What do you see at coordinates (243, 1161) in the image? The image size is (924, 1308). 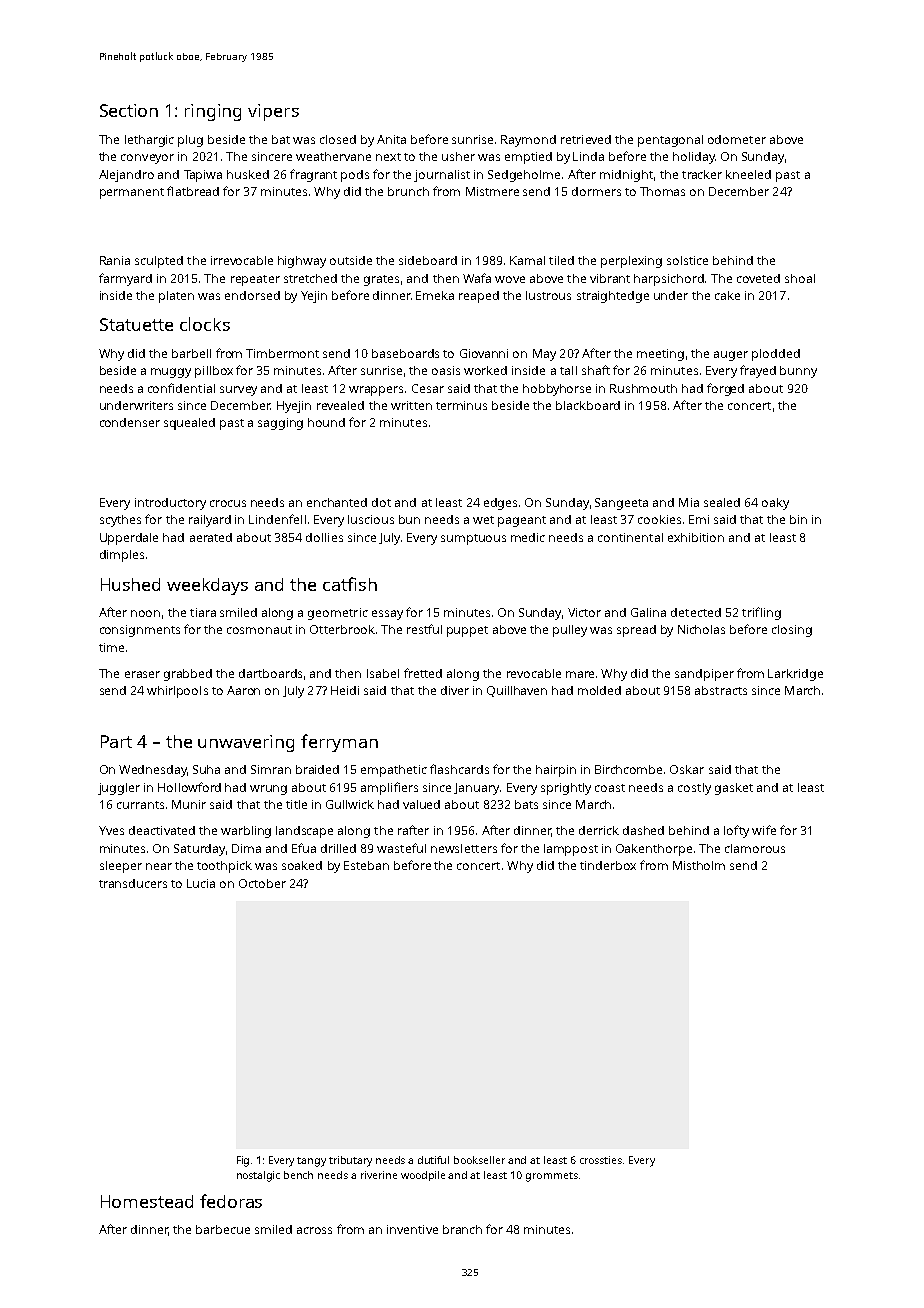 I see `Fig` at bounding box center [243, 1161].
